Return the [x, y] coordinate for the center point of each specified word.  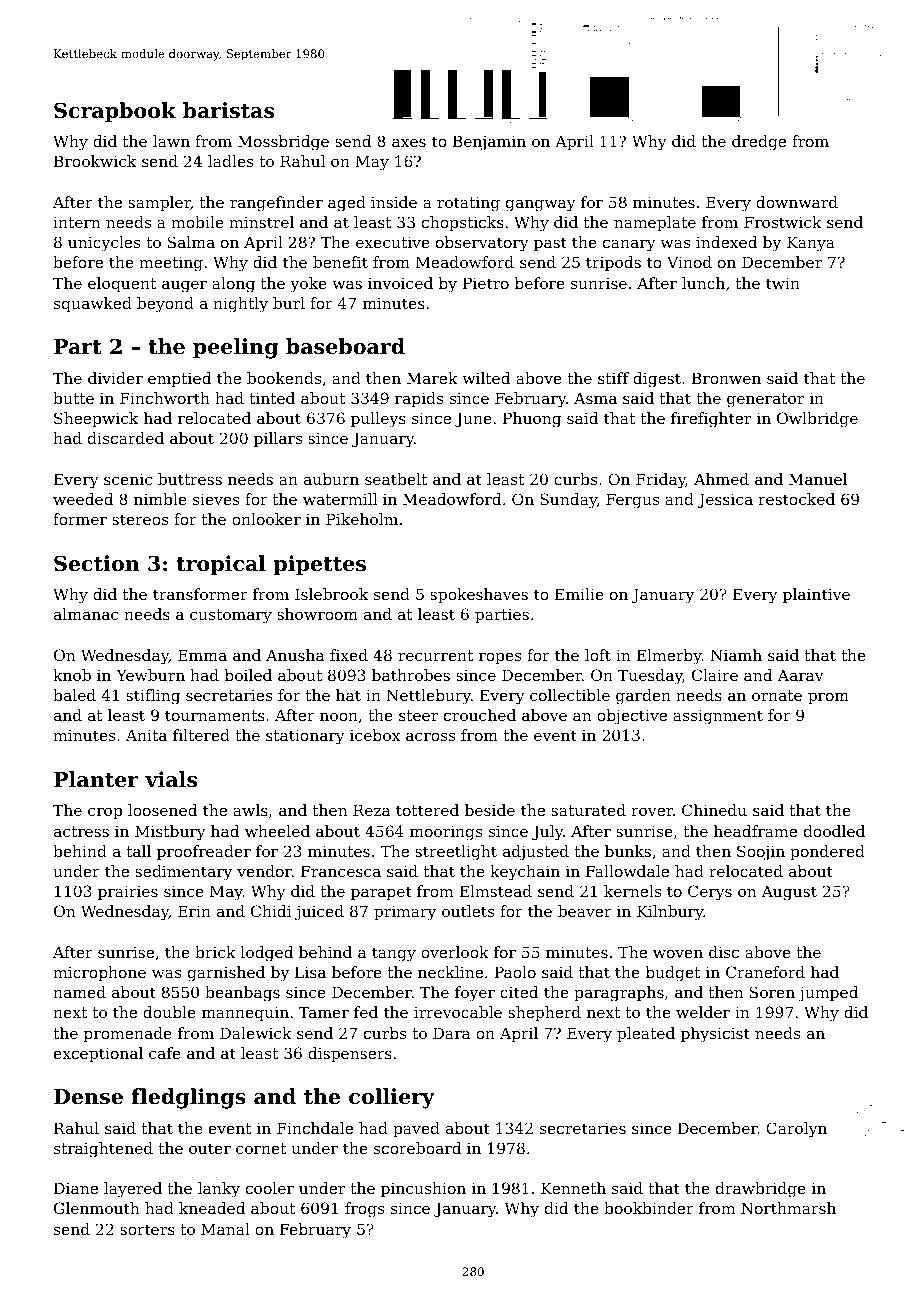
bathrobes [411, 675]
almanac [86, 614]
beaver [585, 911]
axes [409, 143]
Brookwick [95, 161]
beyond [165, 305]
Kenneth [573, 1188]
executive [393, 242]
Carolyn [796, 1130]
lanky [219, 1190]
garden [643, 697]
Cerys [710, 893]
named [79, 992]
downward [797, 202]
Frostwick [783, 222]
